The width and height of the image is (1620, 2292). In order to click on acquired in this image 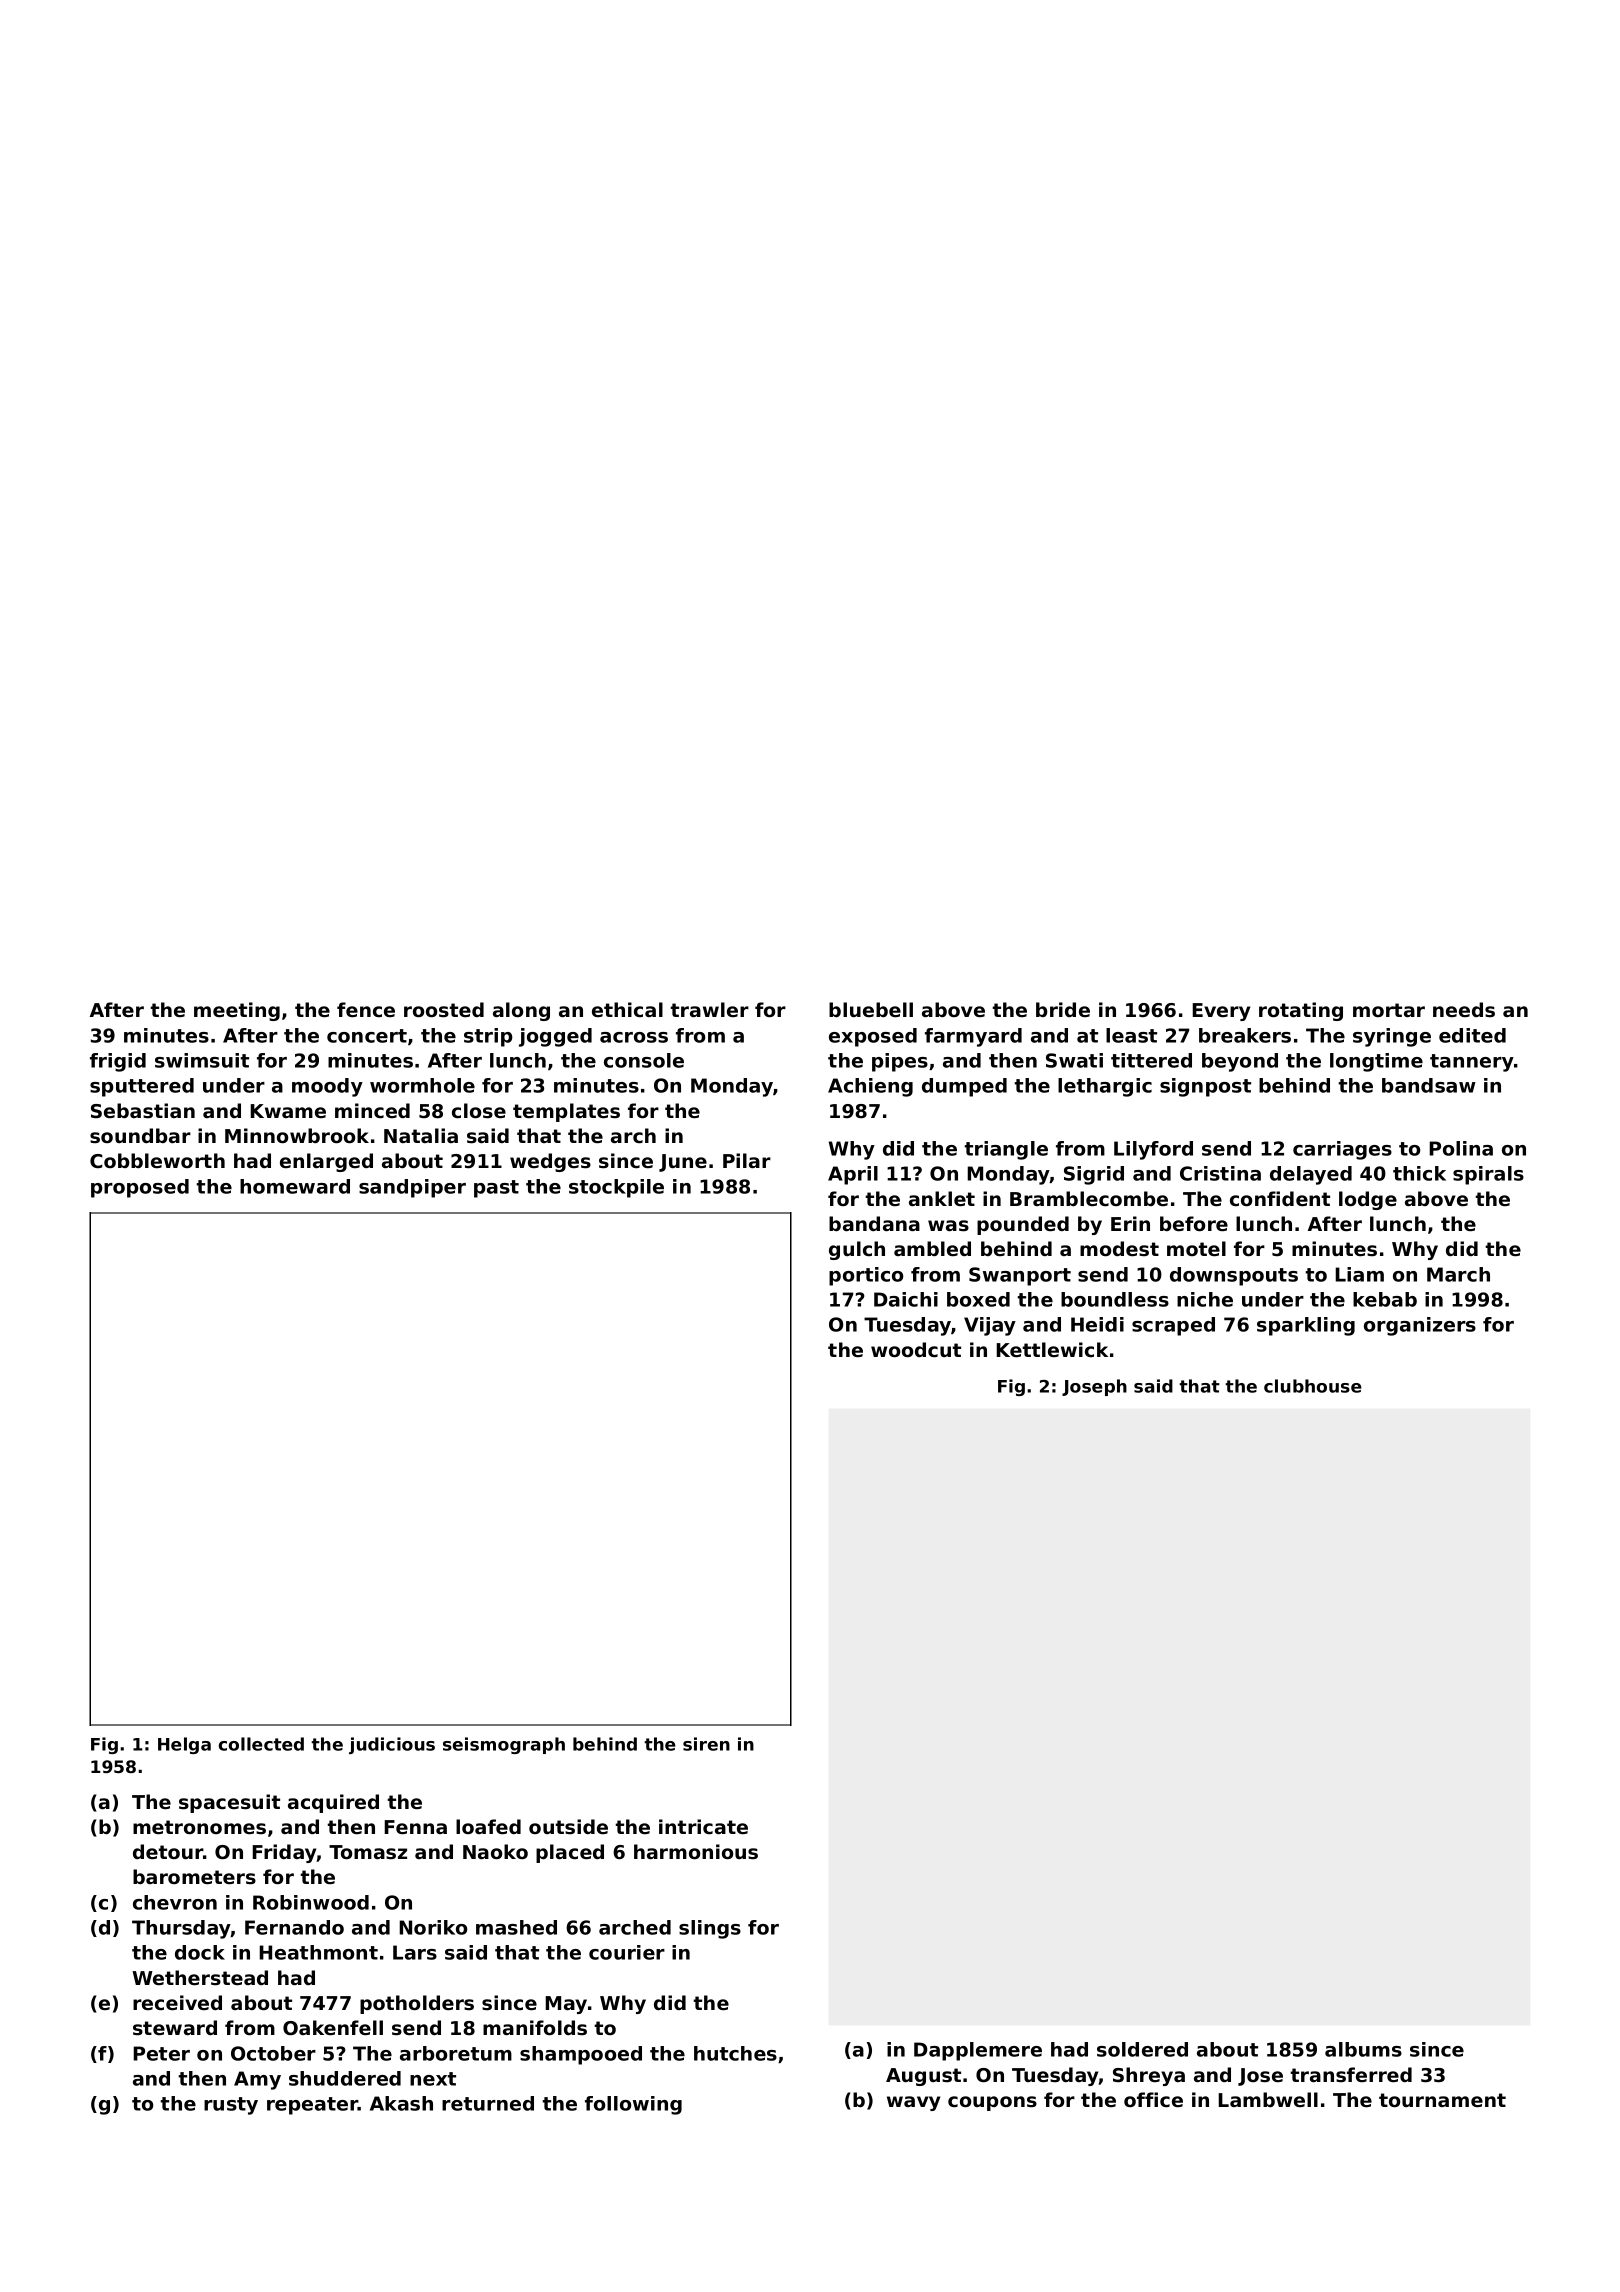, I will do `click(333, 1803)`.
